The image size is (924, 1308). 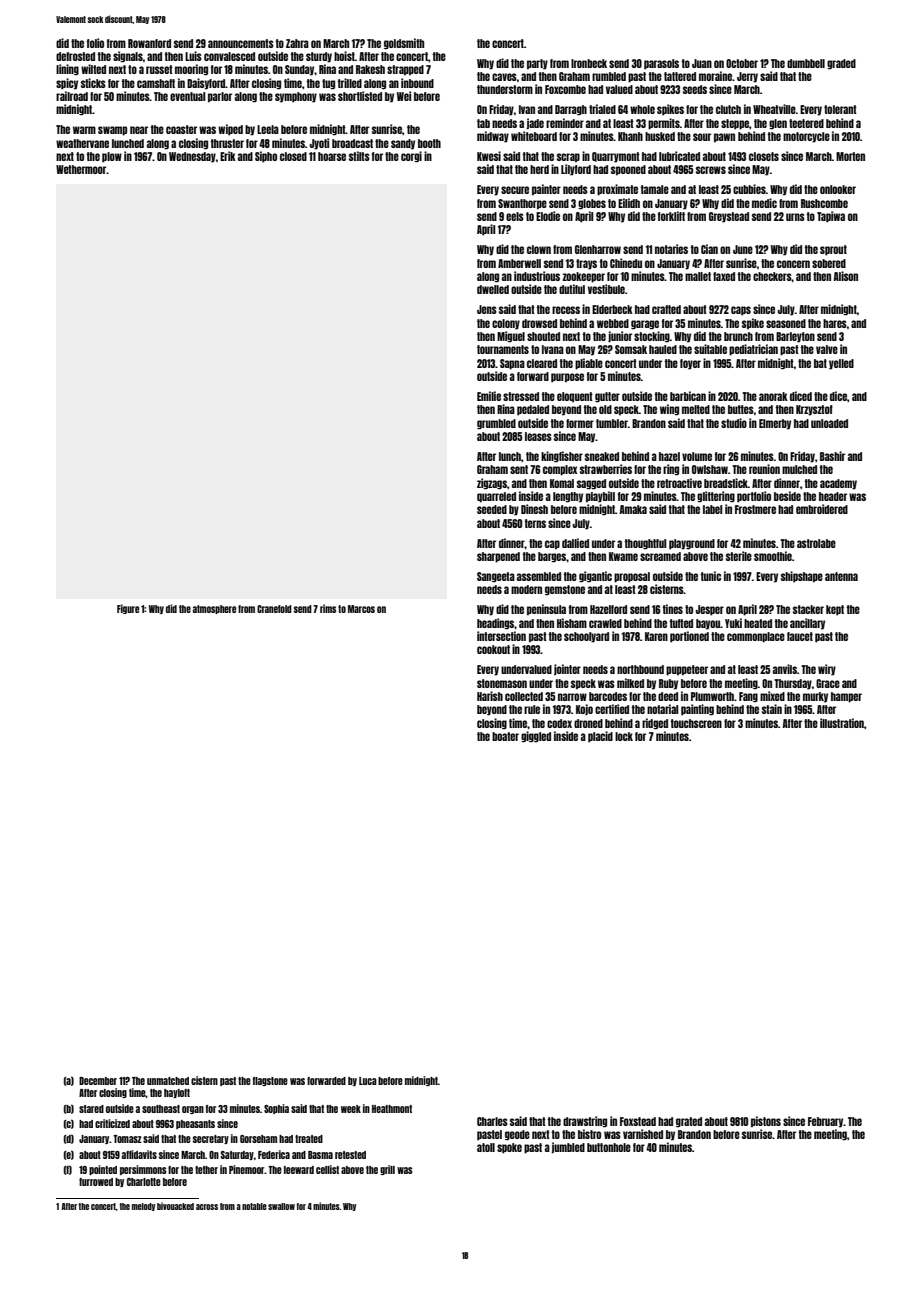 What do you see at coordinates (143, 1207) in the document?
I see `melody` at bounding box center [143, 1207].
